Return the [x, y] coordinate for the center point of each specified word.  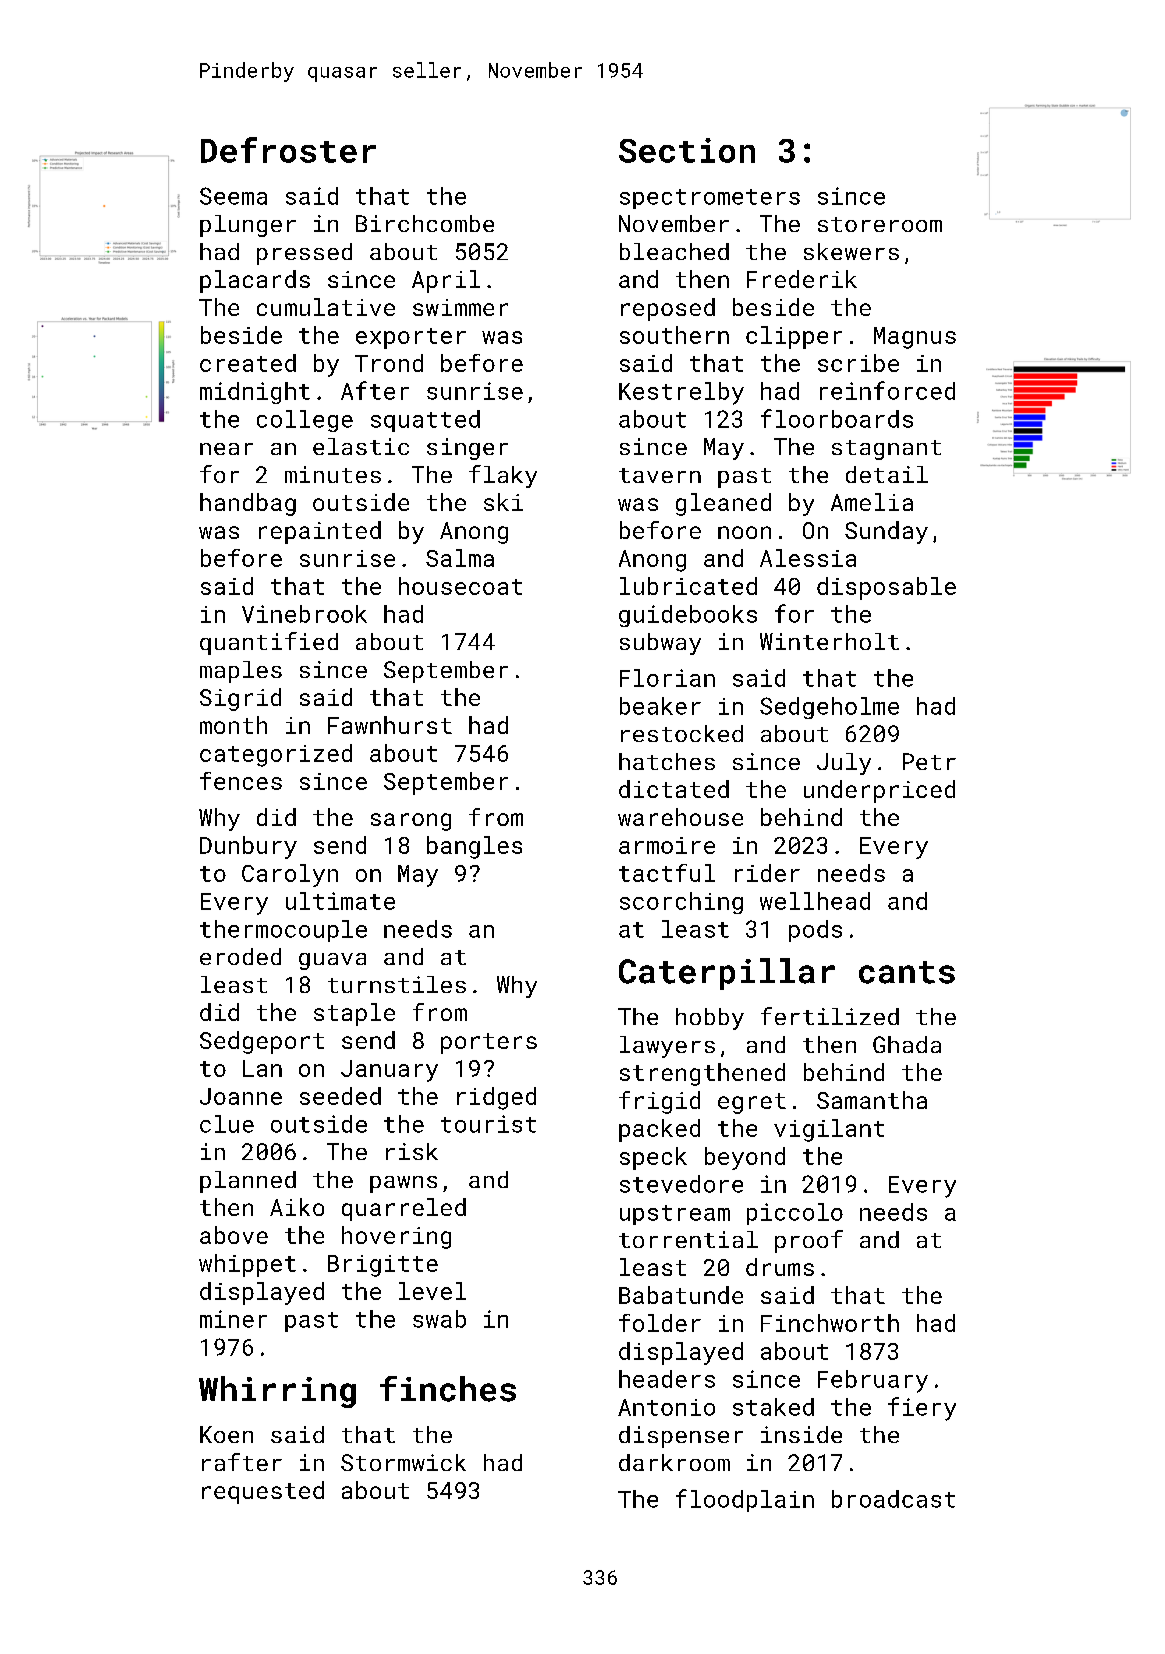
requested [263, 1492]
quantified [269, 643]
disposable [886, 588]
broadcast [893, 1499]
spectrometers [710, 199]
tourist [488, 1124]
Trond [389, 363]
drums [780, 1267]
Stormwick [403, 1462]
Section [687, 150]
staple [354, 1014]
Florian [667, 678]
